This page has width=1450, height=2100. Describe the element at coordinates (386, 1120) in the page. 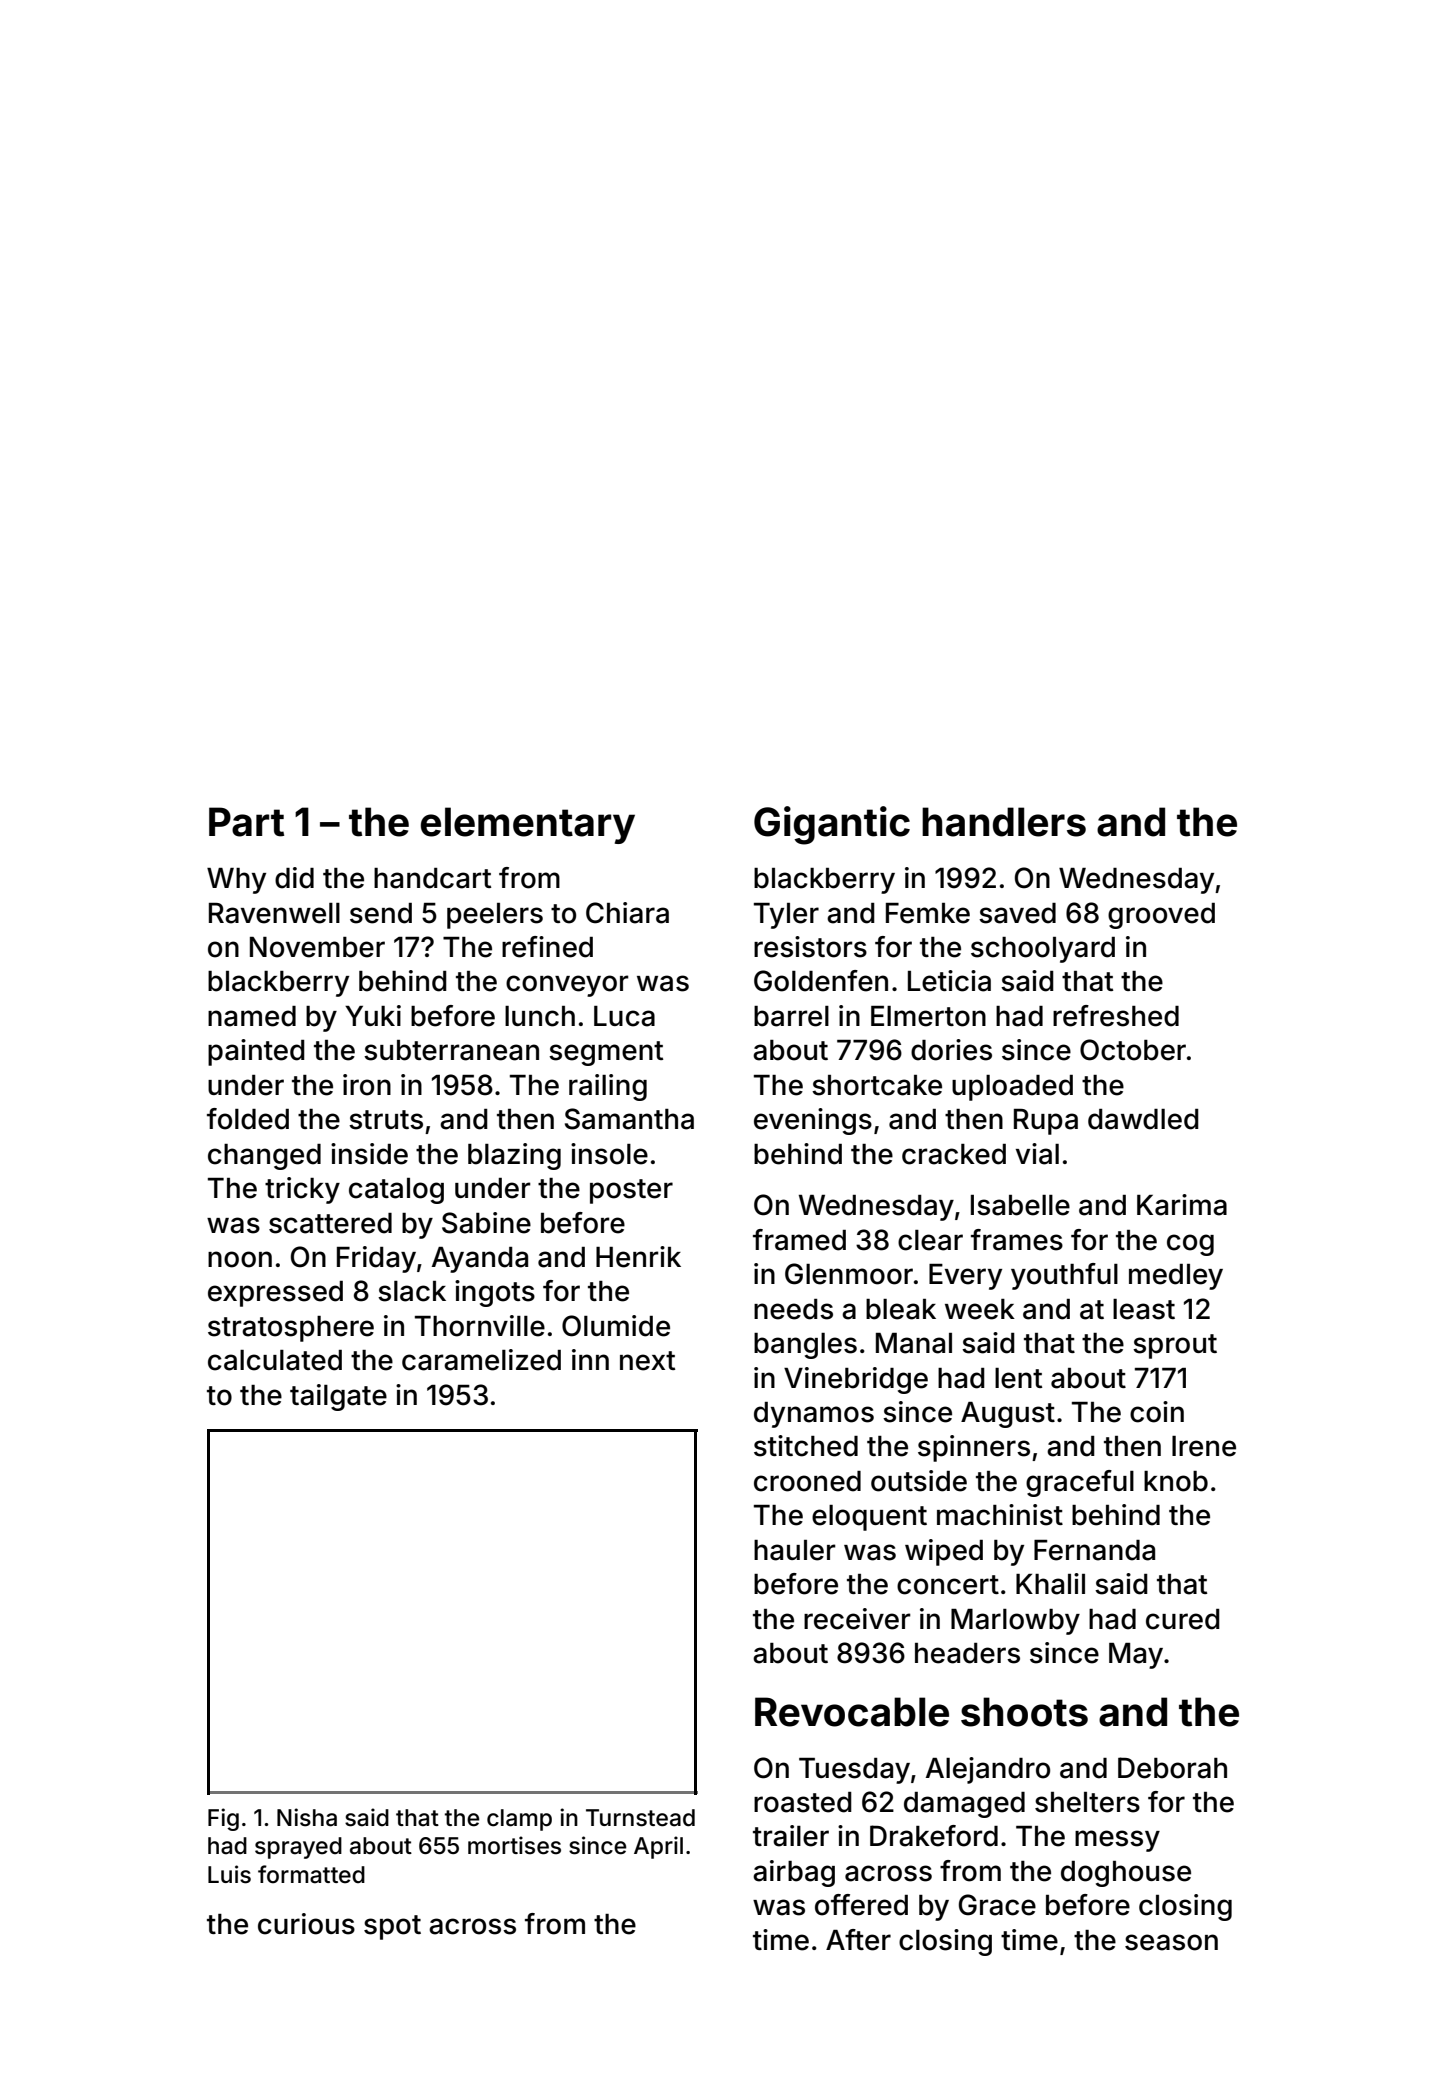

I see `struts` at that location.
